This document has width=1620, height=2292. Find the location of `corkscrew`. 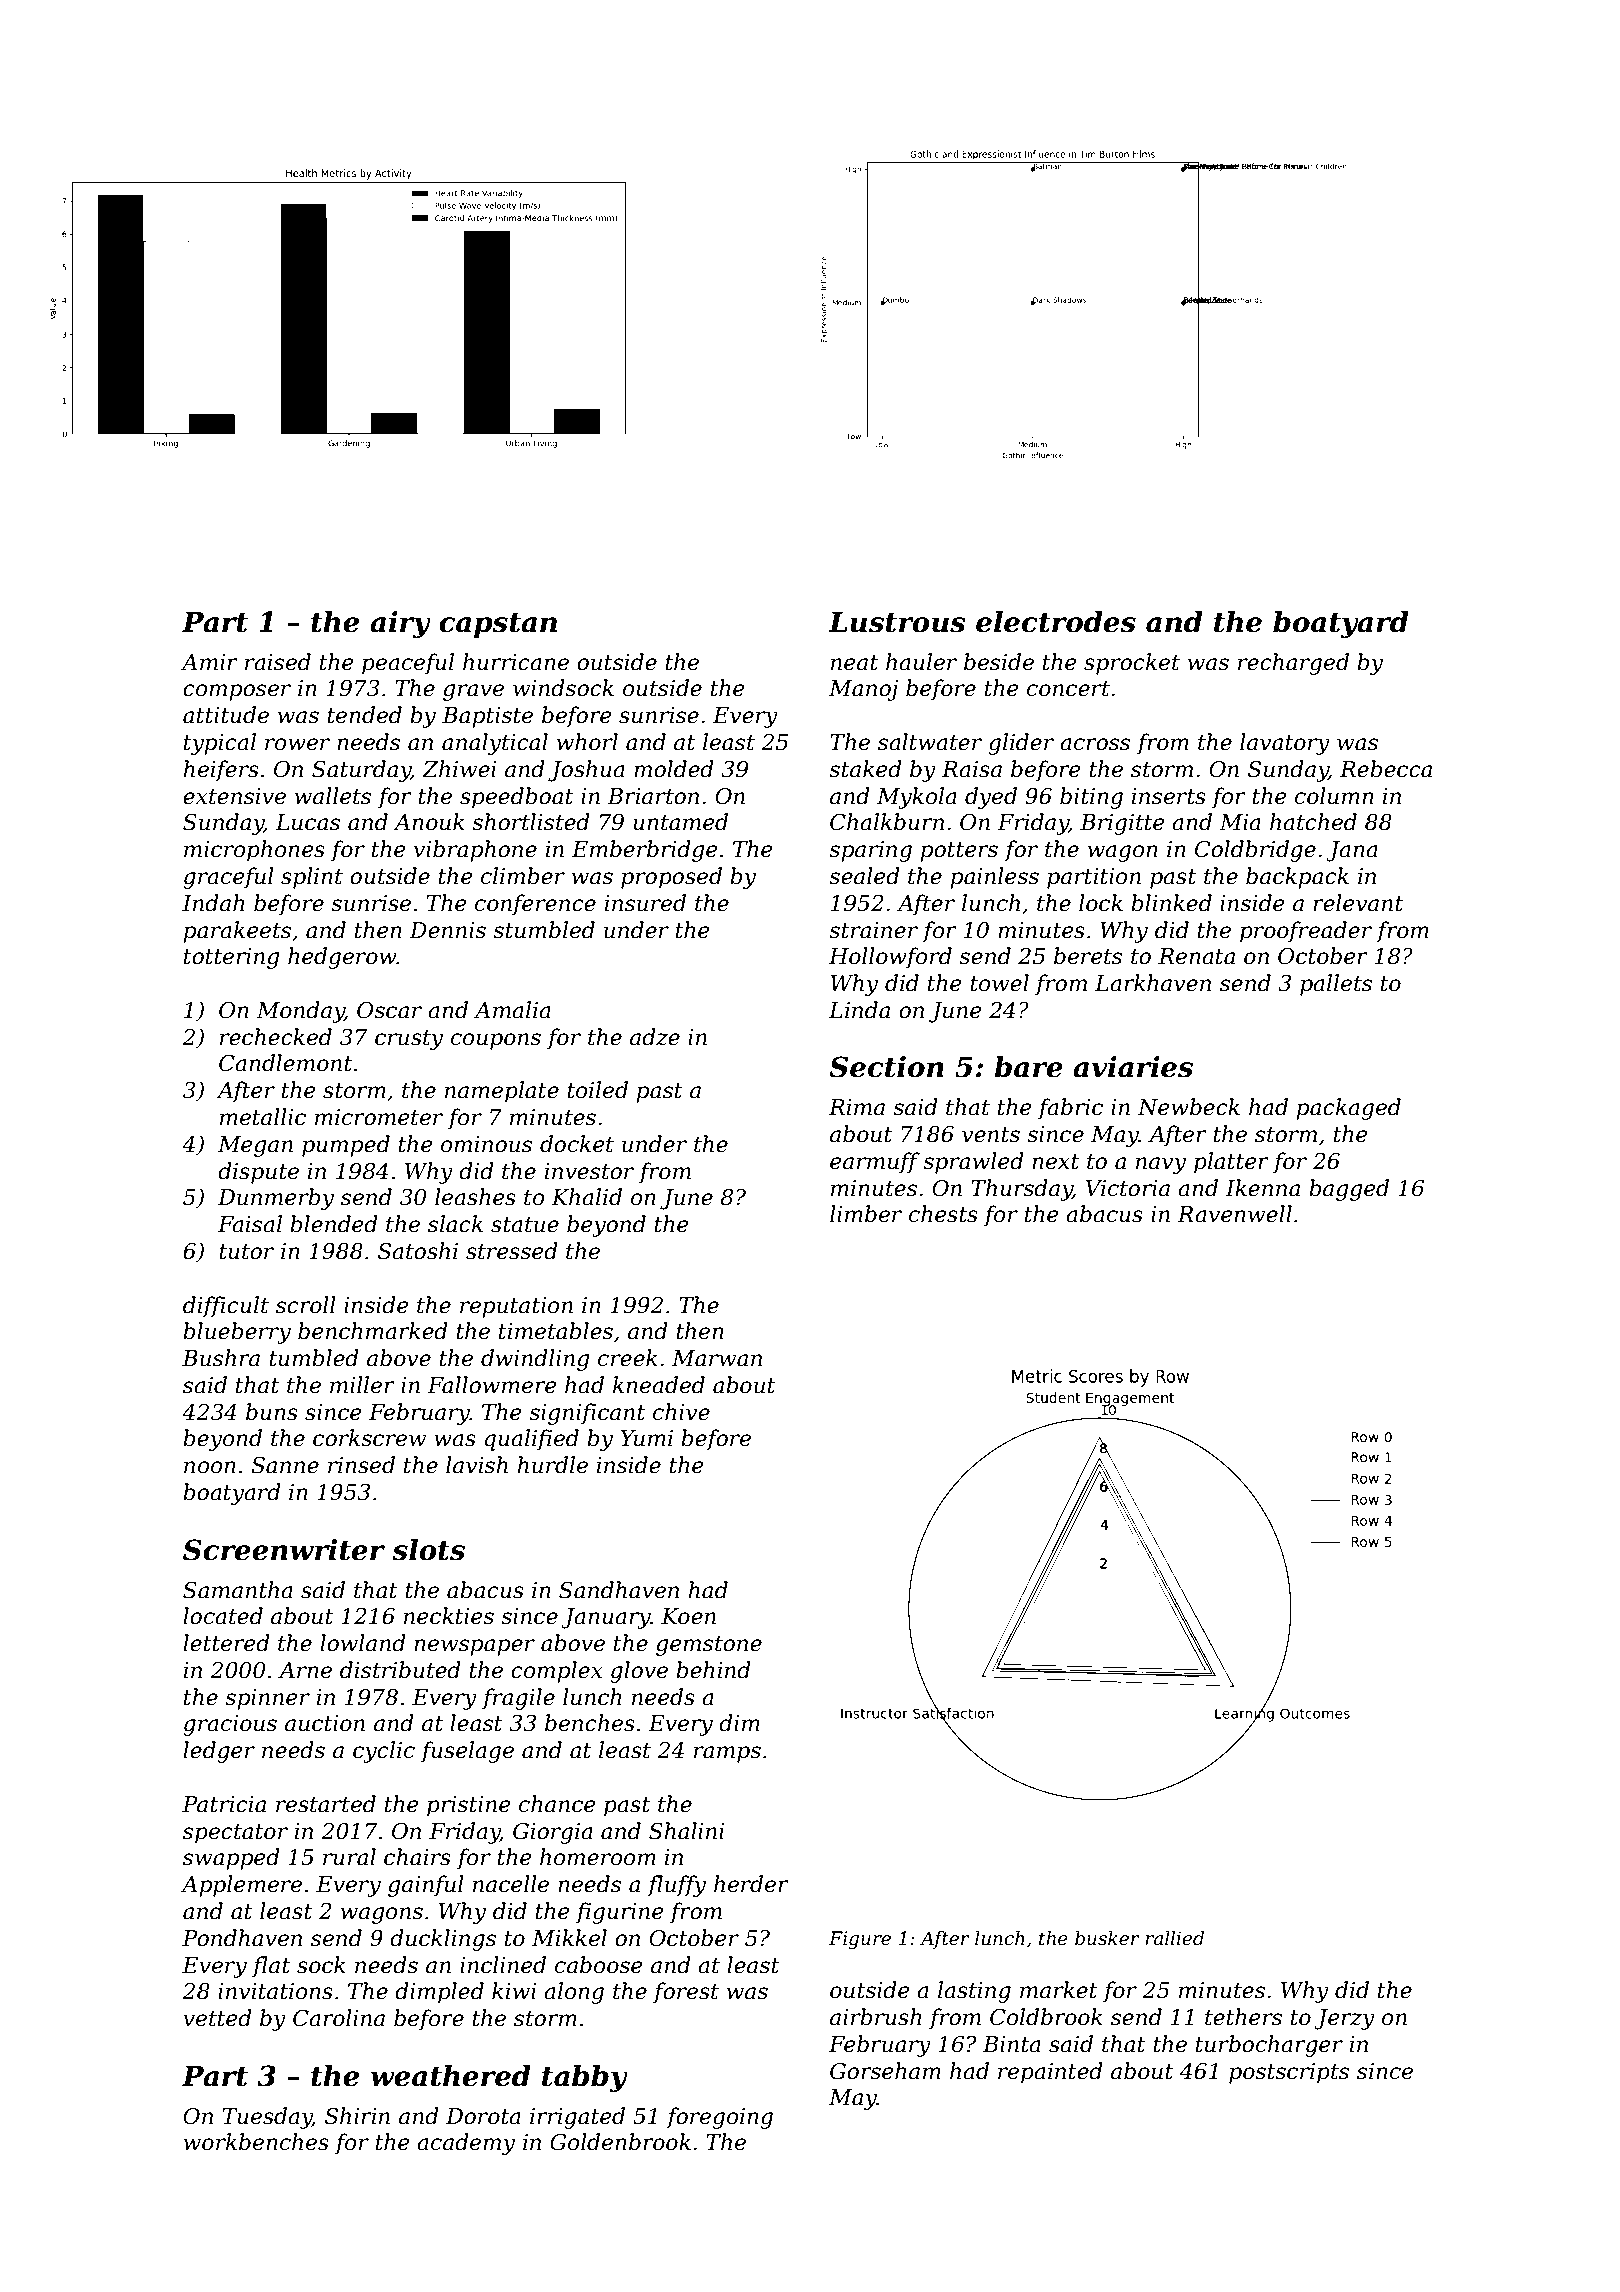

corkscrew is located at coordinates (369, 1438).
